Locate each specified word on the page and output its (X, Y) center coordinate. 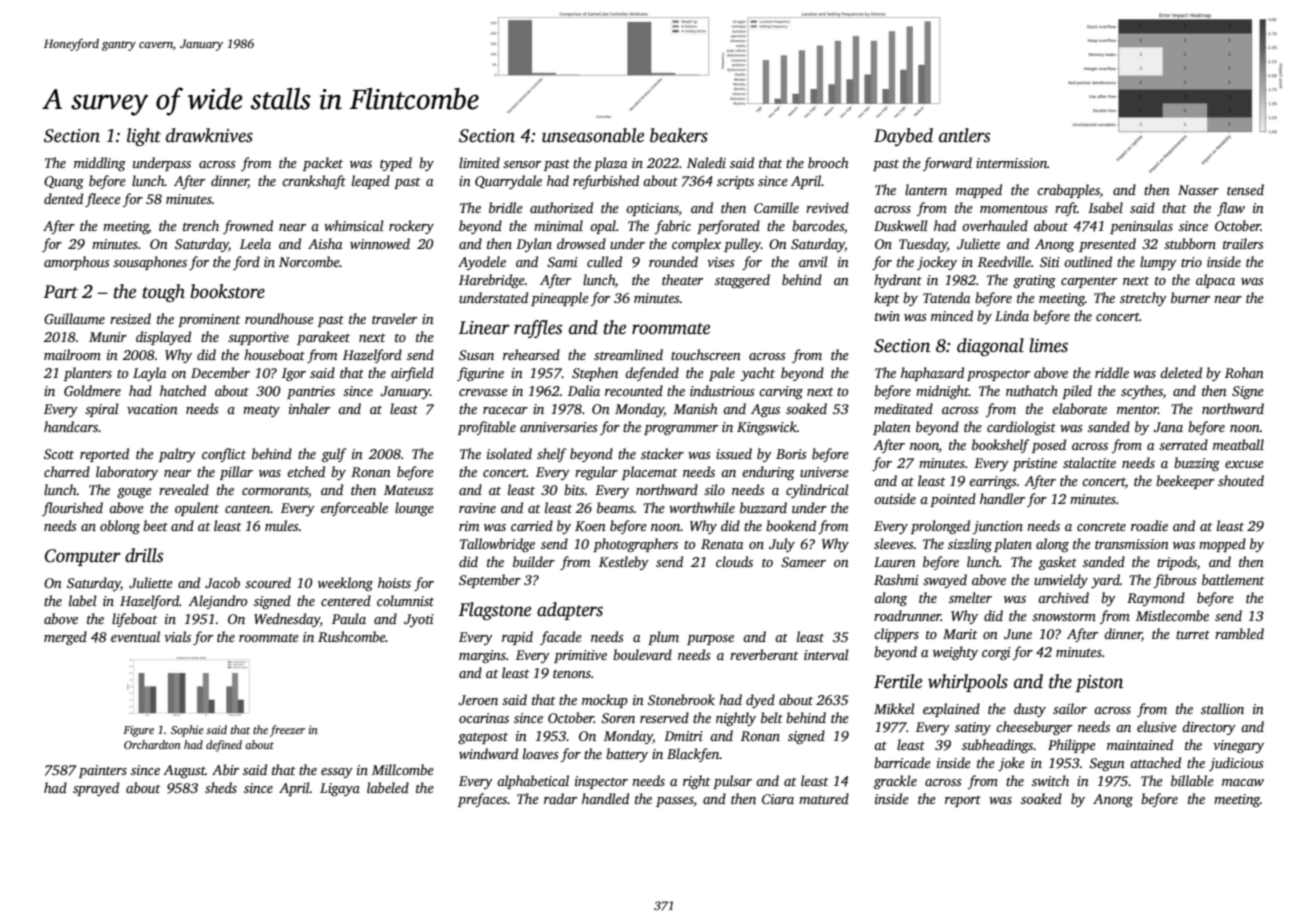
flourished (72, 509)
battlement (1233, 579)
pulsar (732, 782)
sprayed (96, 789)
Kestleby (624, 563)
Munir (108, 337)
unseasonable (593, 135)
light (144, 137)
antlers (964, 135)
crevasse (483, 392)
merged (65, 638)
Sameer (803, 562)
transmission (1132, 544)
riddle (1112, 372)
